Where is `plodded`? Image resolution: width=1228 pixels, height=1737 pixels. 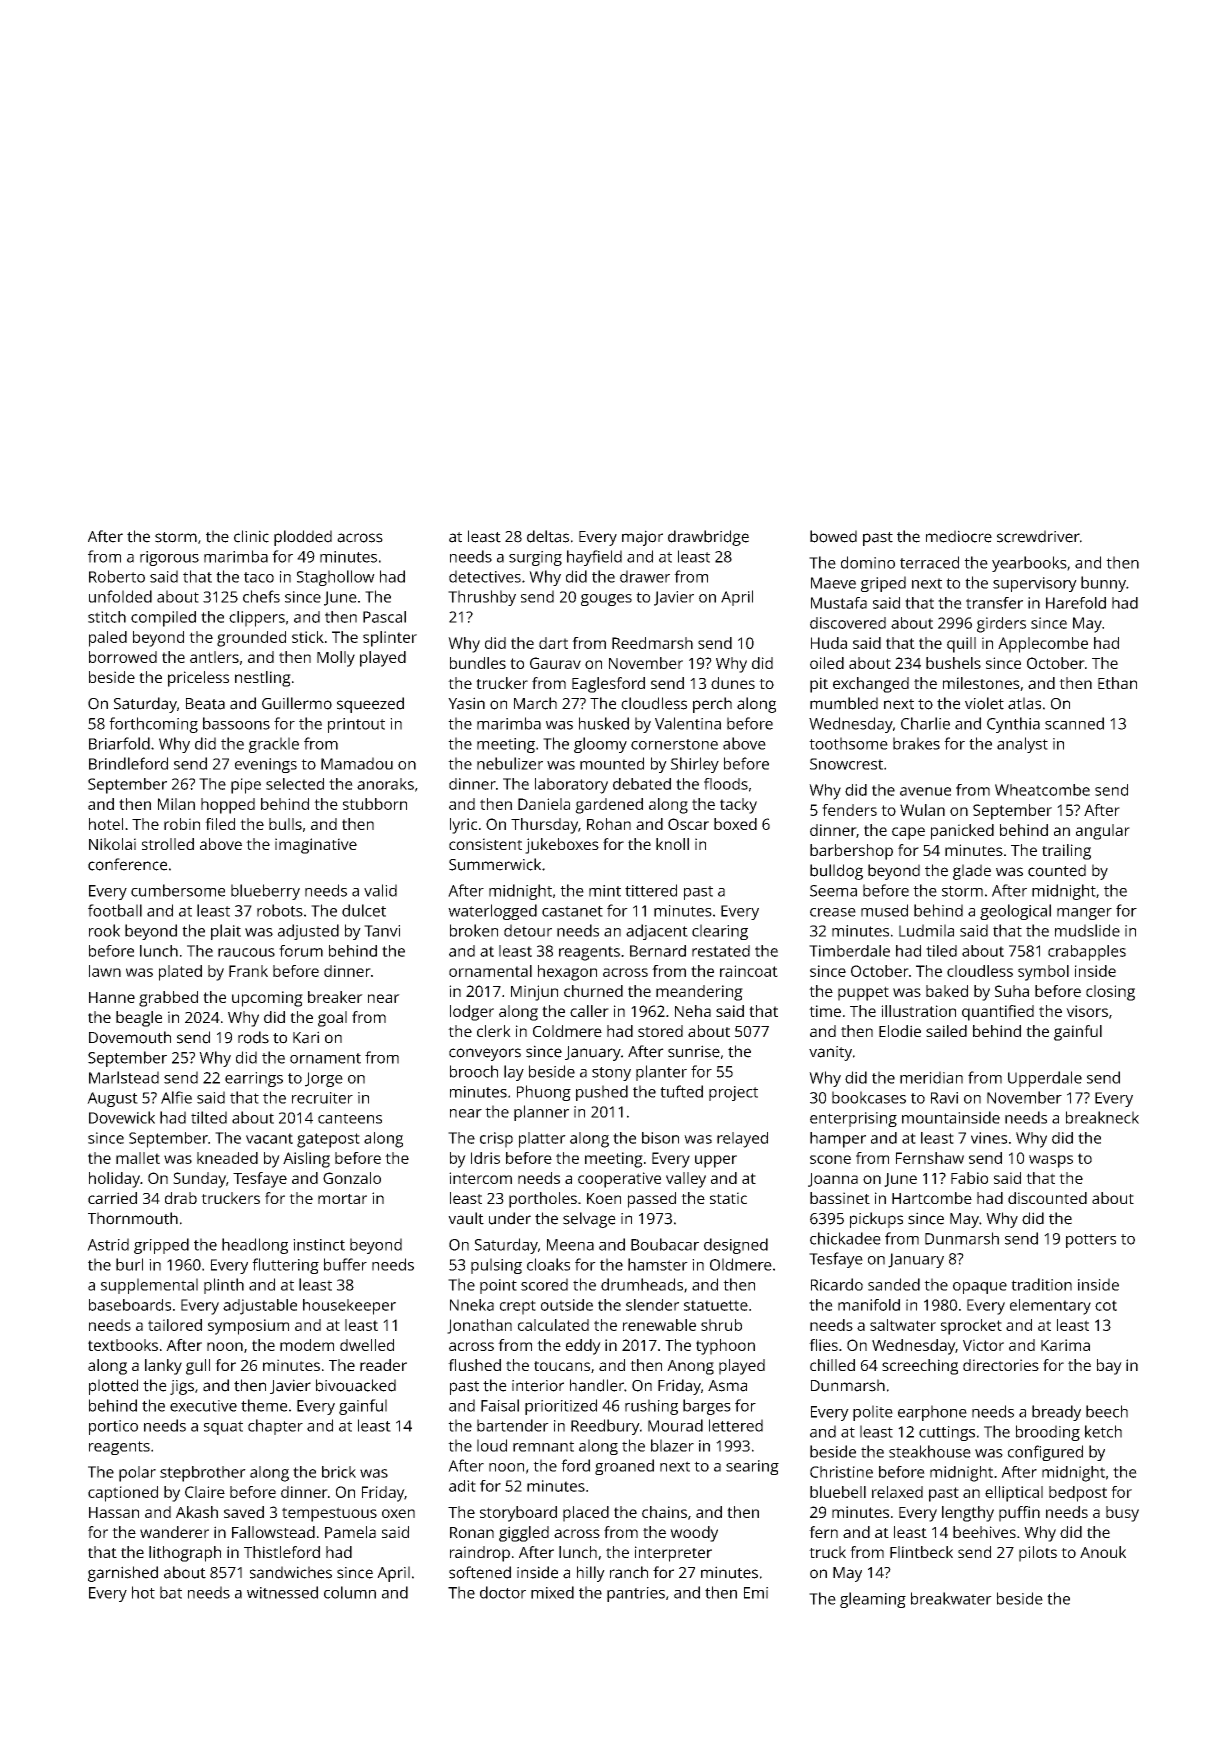 plodded is located at coordinates (303, 538).
